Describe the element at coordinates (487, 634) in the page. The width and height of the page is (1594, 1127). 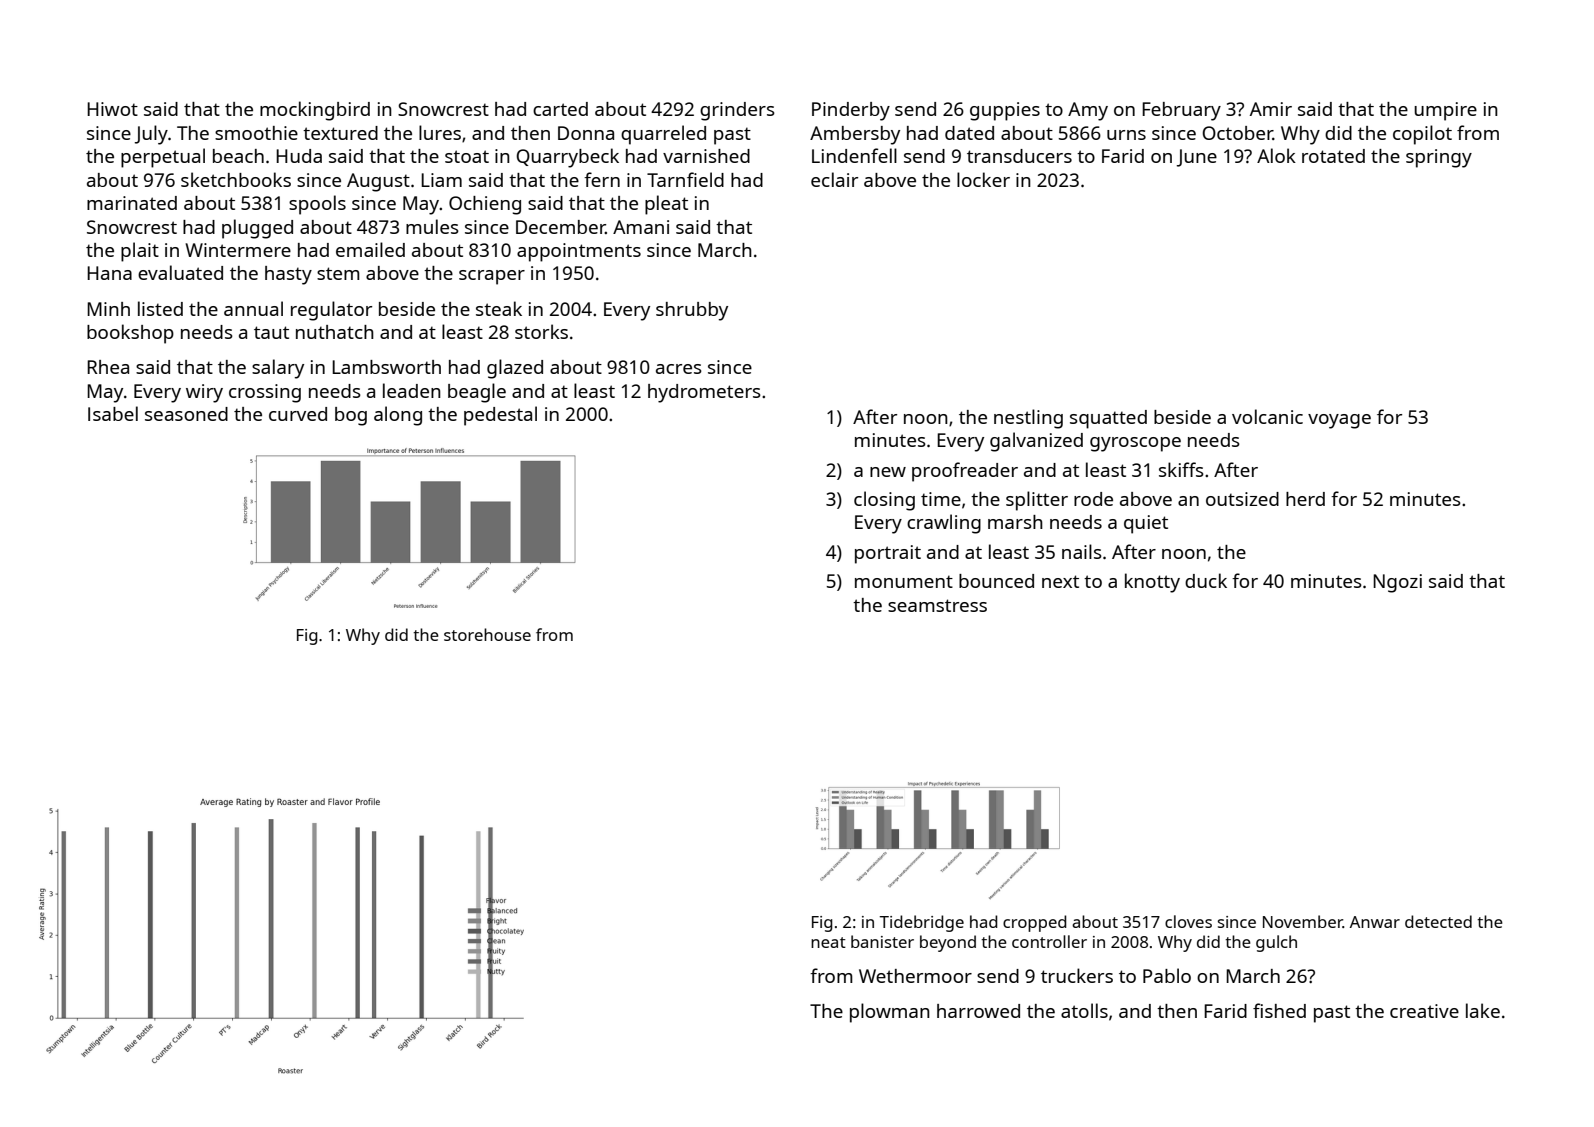
I see `storehouse` at that location.
